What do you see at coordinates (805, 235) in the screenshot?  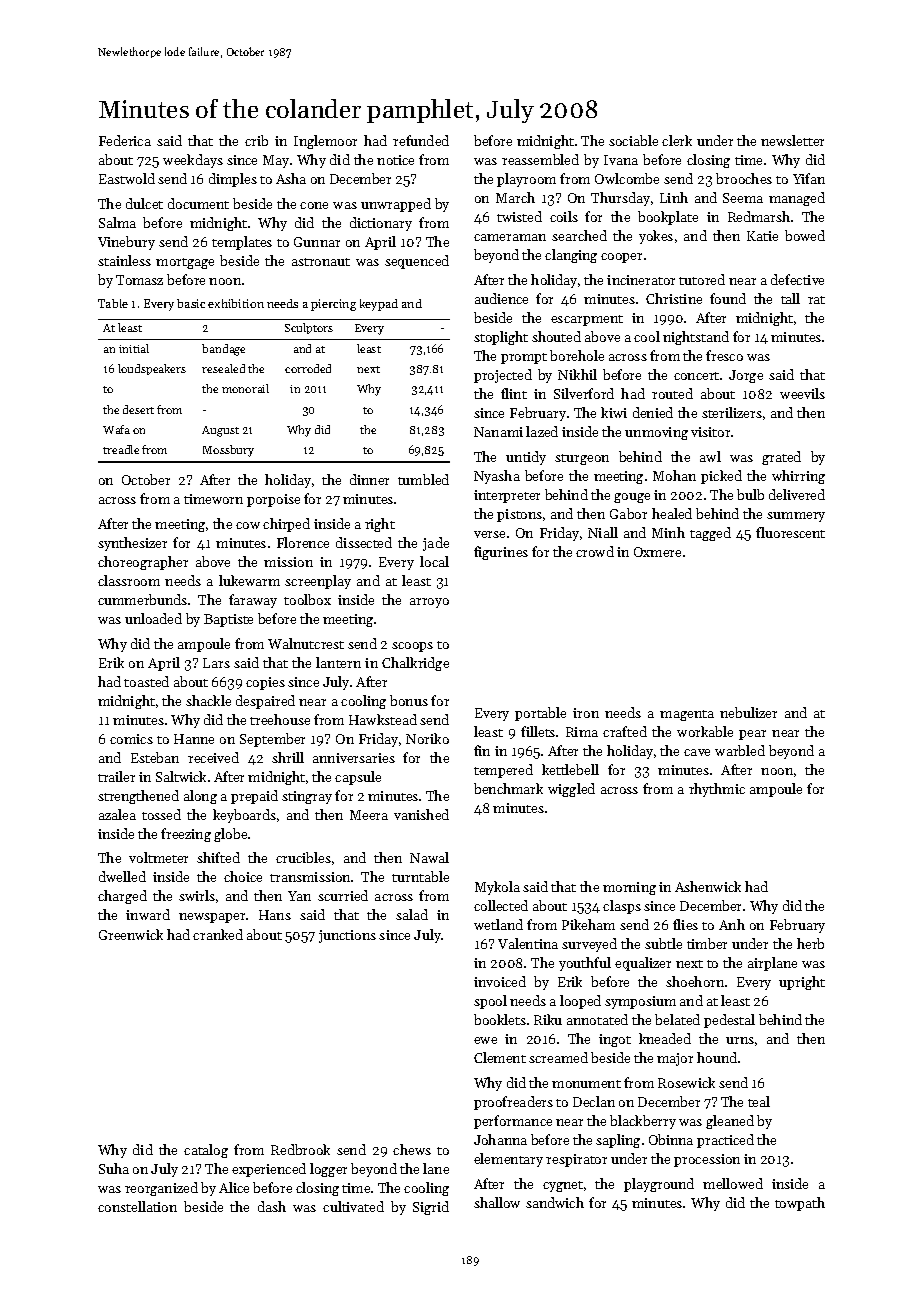 I see `bowed` at bounding box center [805, 235].
